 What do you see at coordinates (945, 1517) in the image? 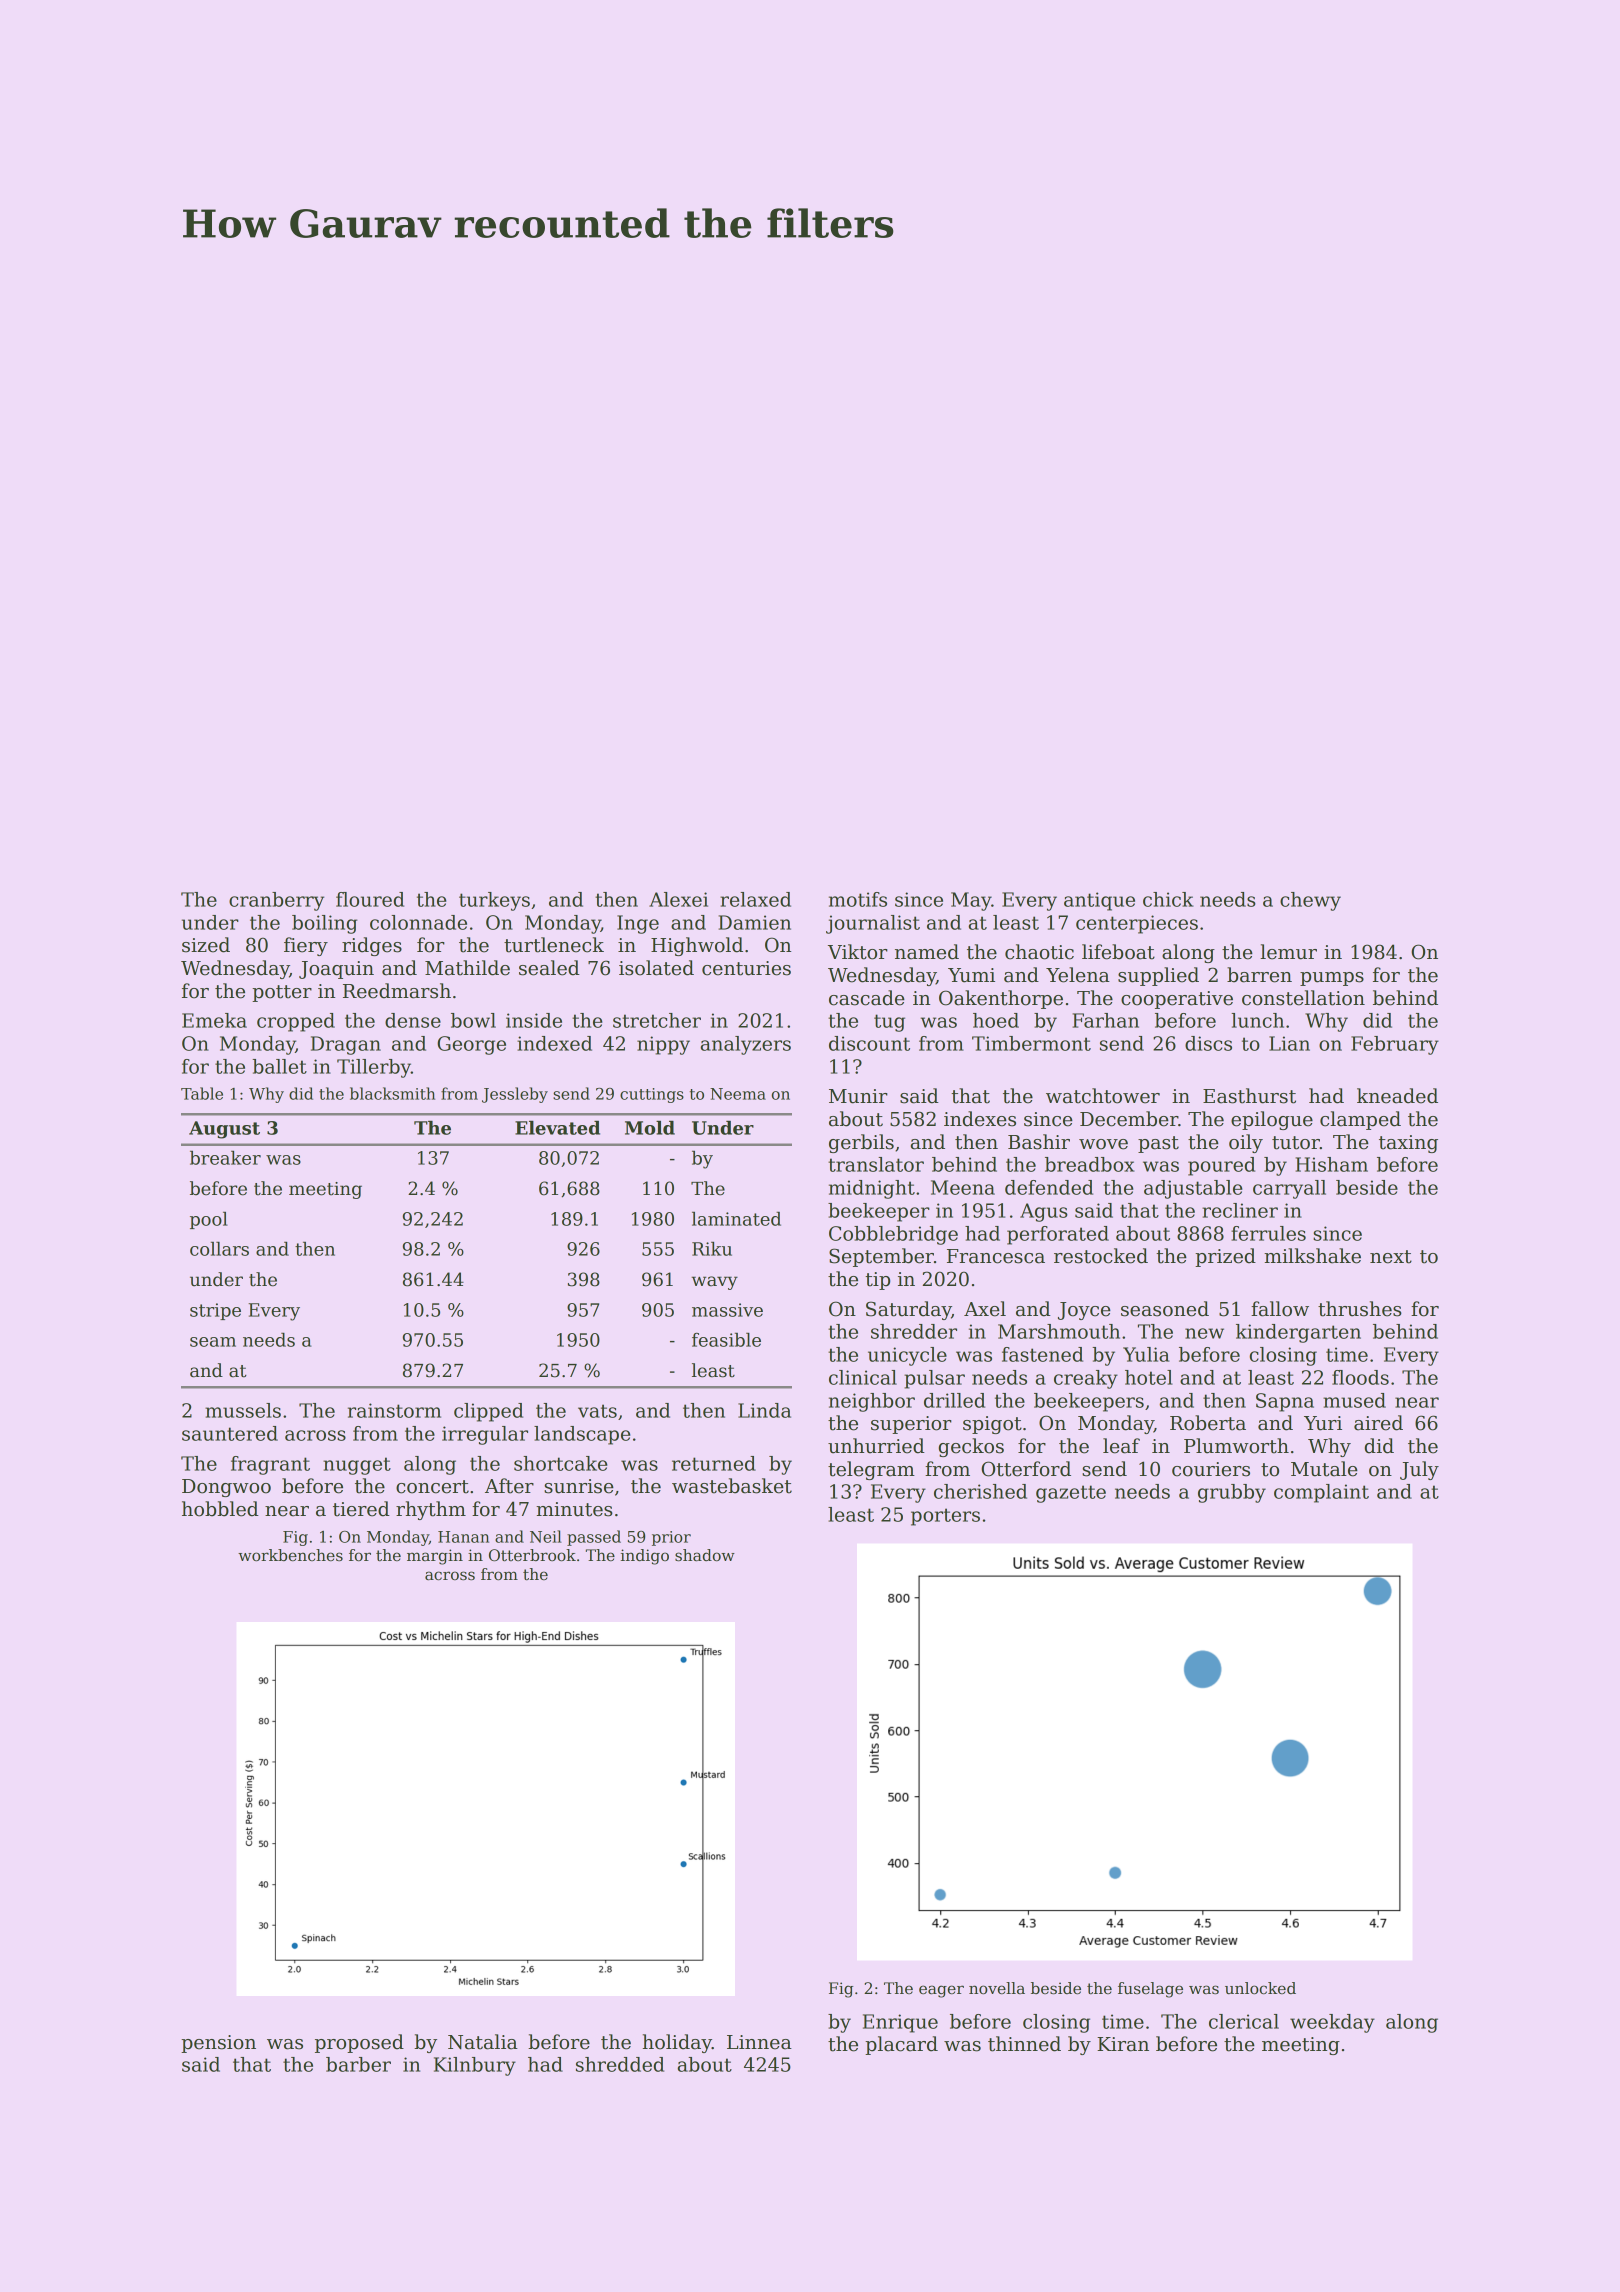
I see `porters` at bounding box center [945, 1517].
